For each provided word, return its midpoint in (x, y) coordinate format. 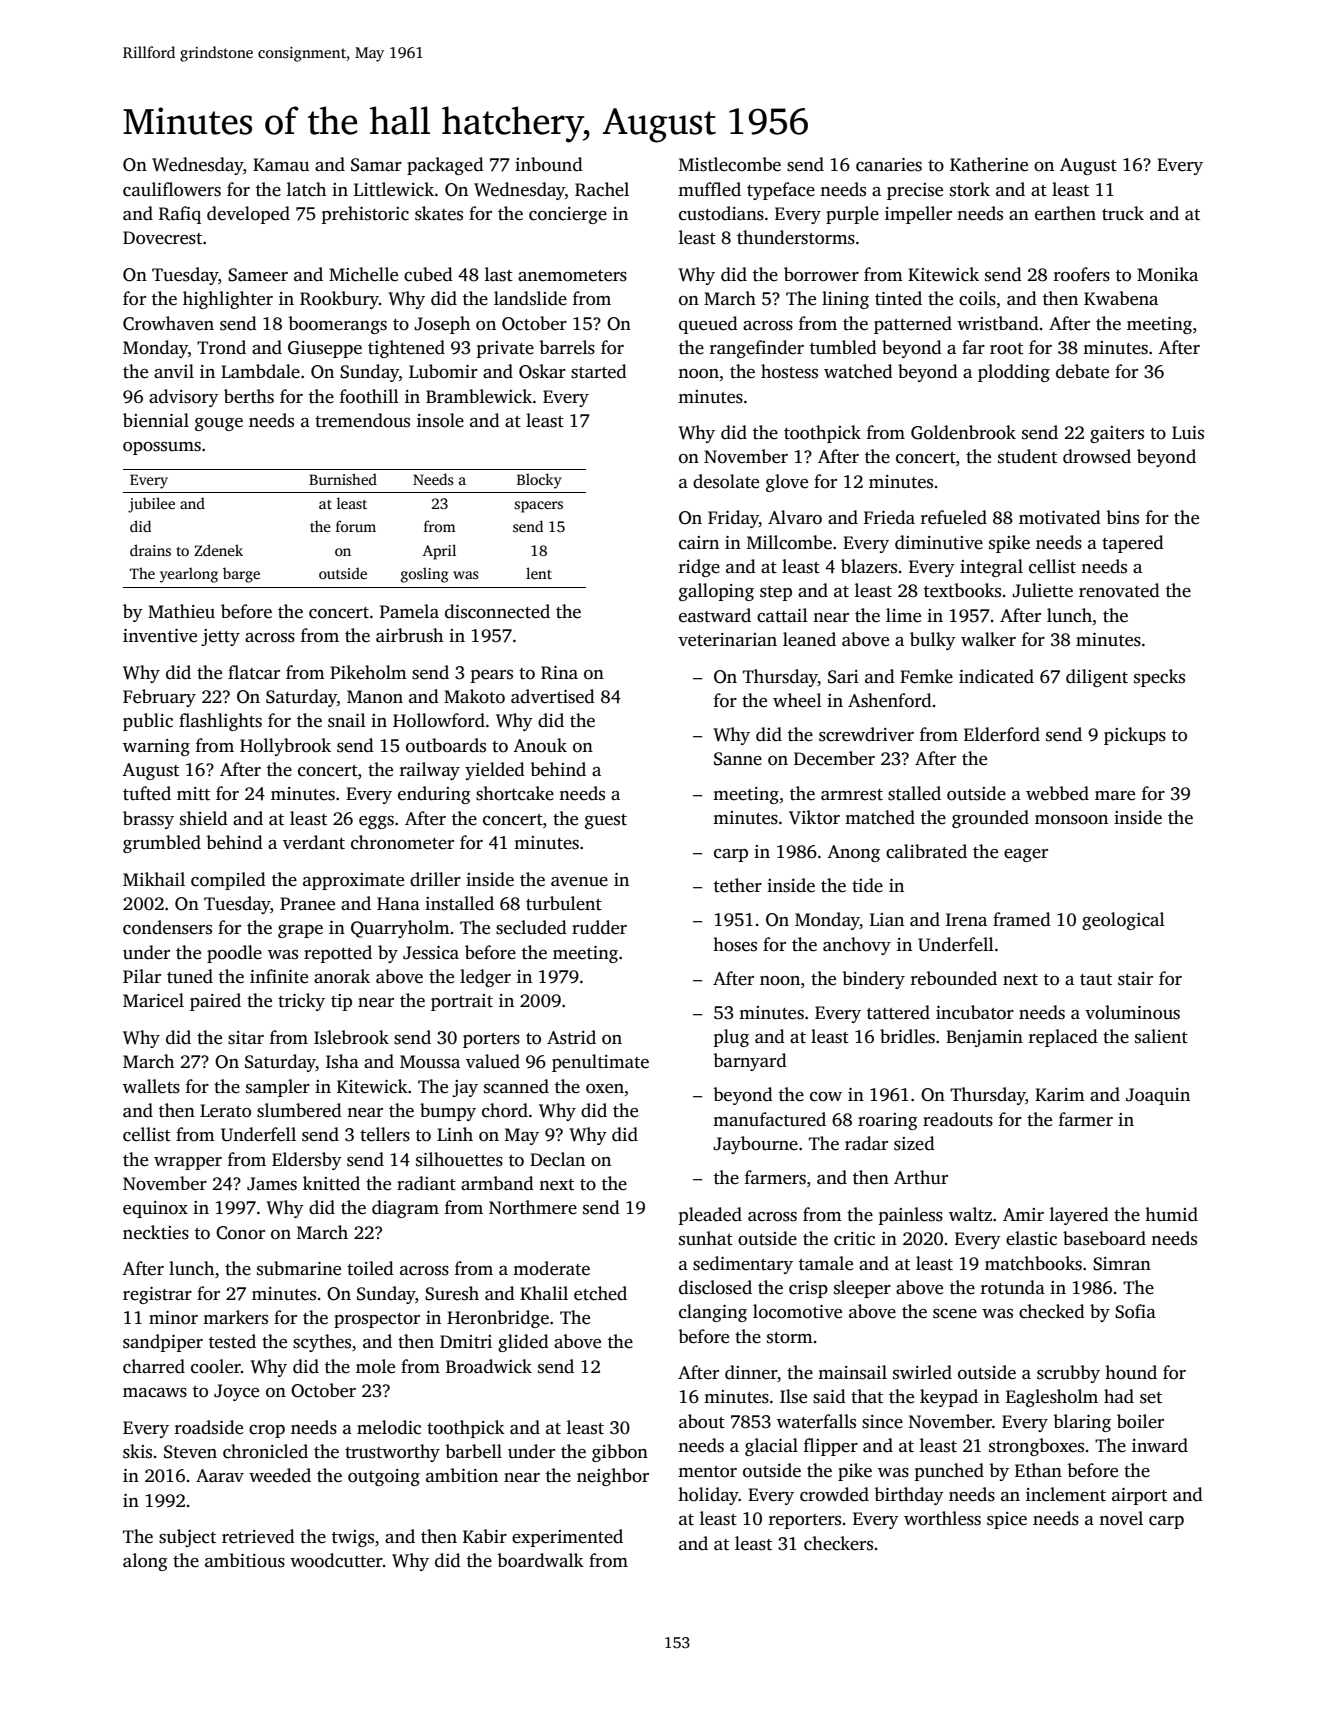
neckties (156, 1232)
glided (523, 1343)
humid (1171, 1214)
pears (492, 676)
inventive (160, 636)
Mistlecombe (730, 164)
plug (731, 1038)
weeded (280, 1475)
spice (1007, 1520)
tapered (1133, 544)
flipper (831, 1447)
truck (1123, 213)
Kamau (281, 164)
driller (435, 879)
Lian (887, 919)
